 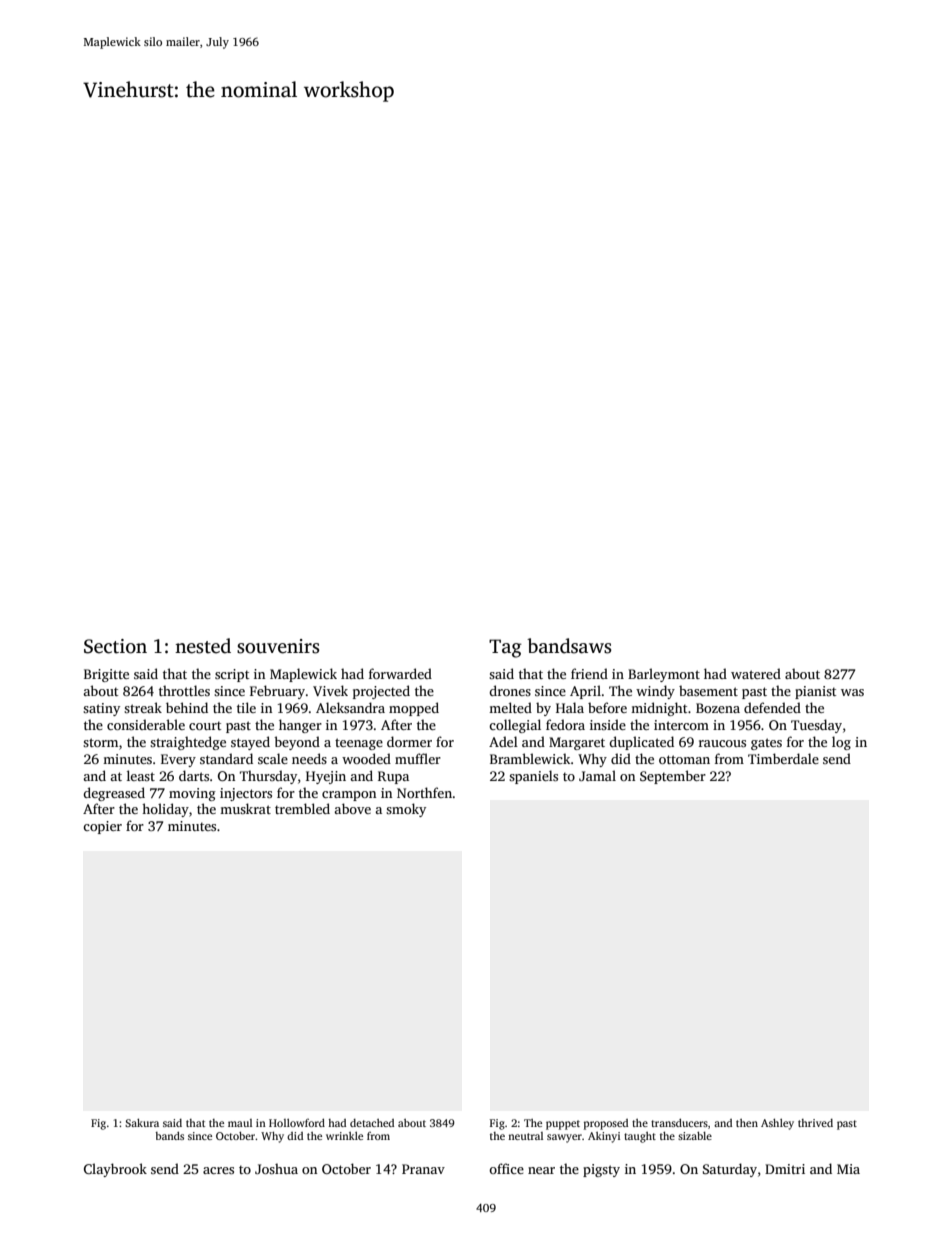 I want to click on maul, so click(x=240, y=1123).
